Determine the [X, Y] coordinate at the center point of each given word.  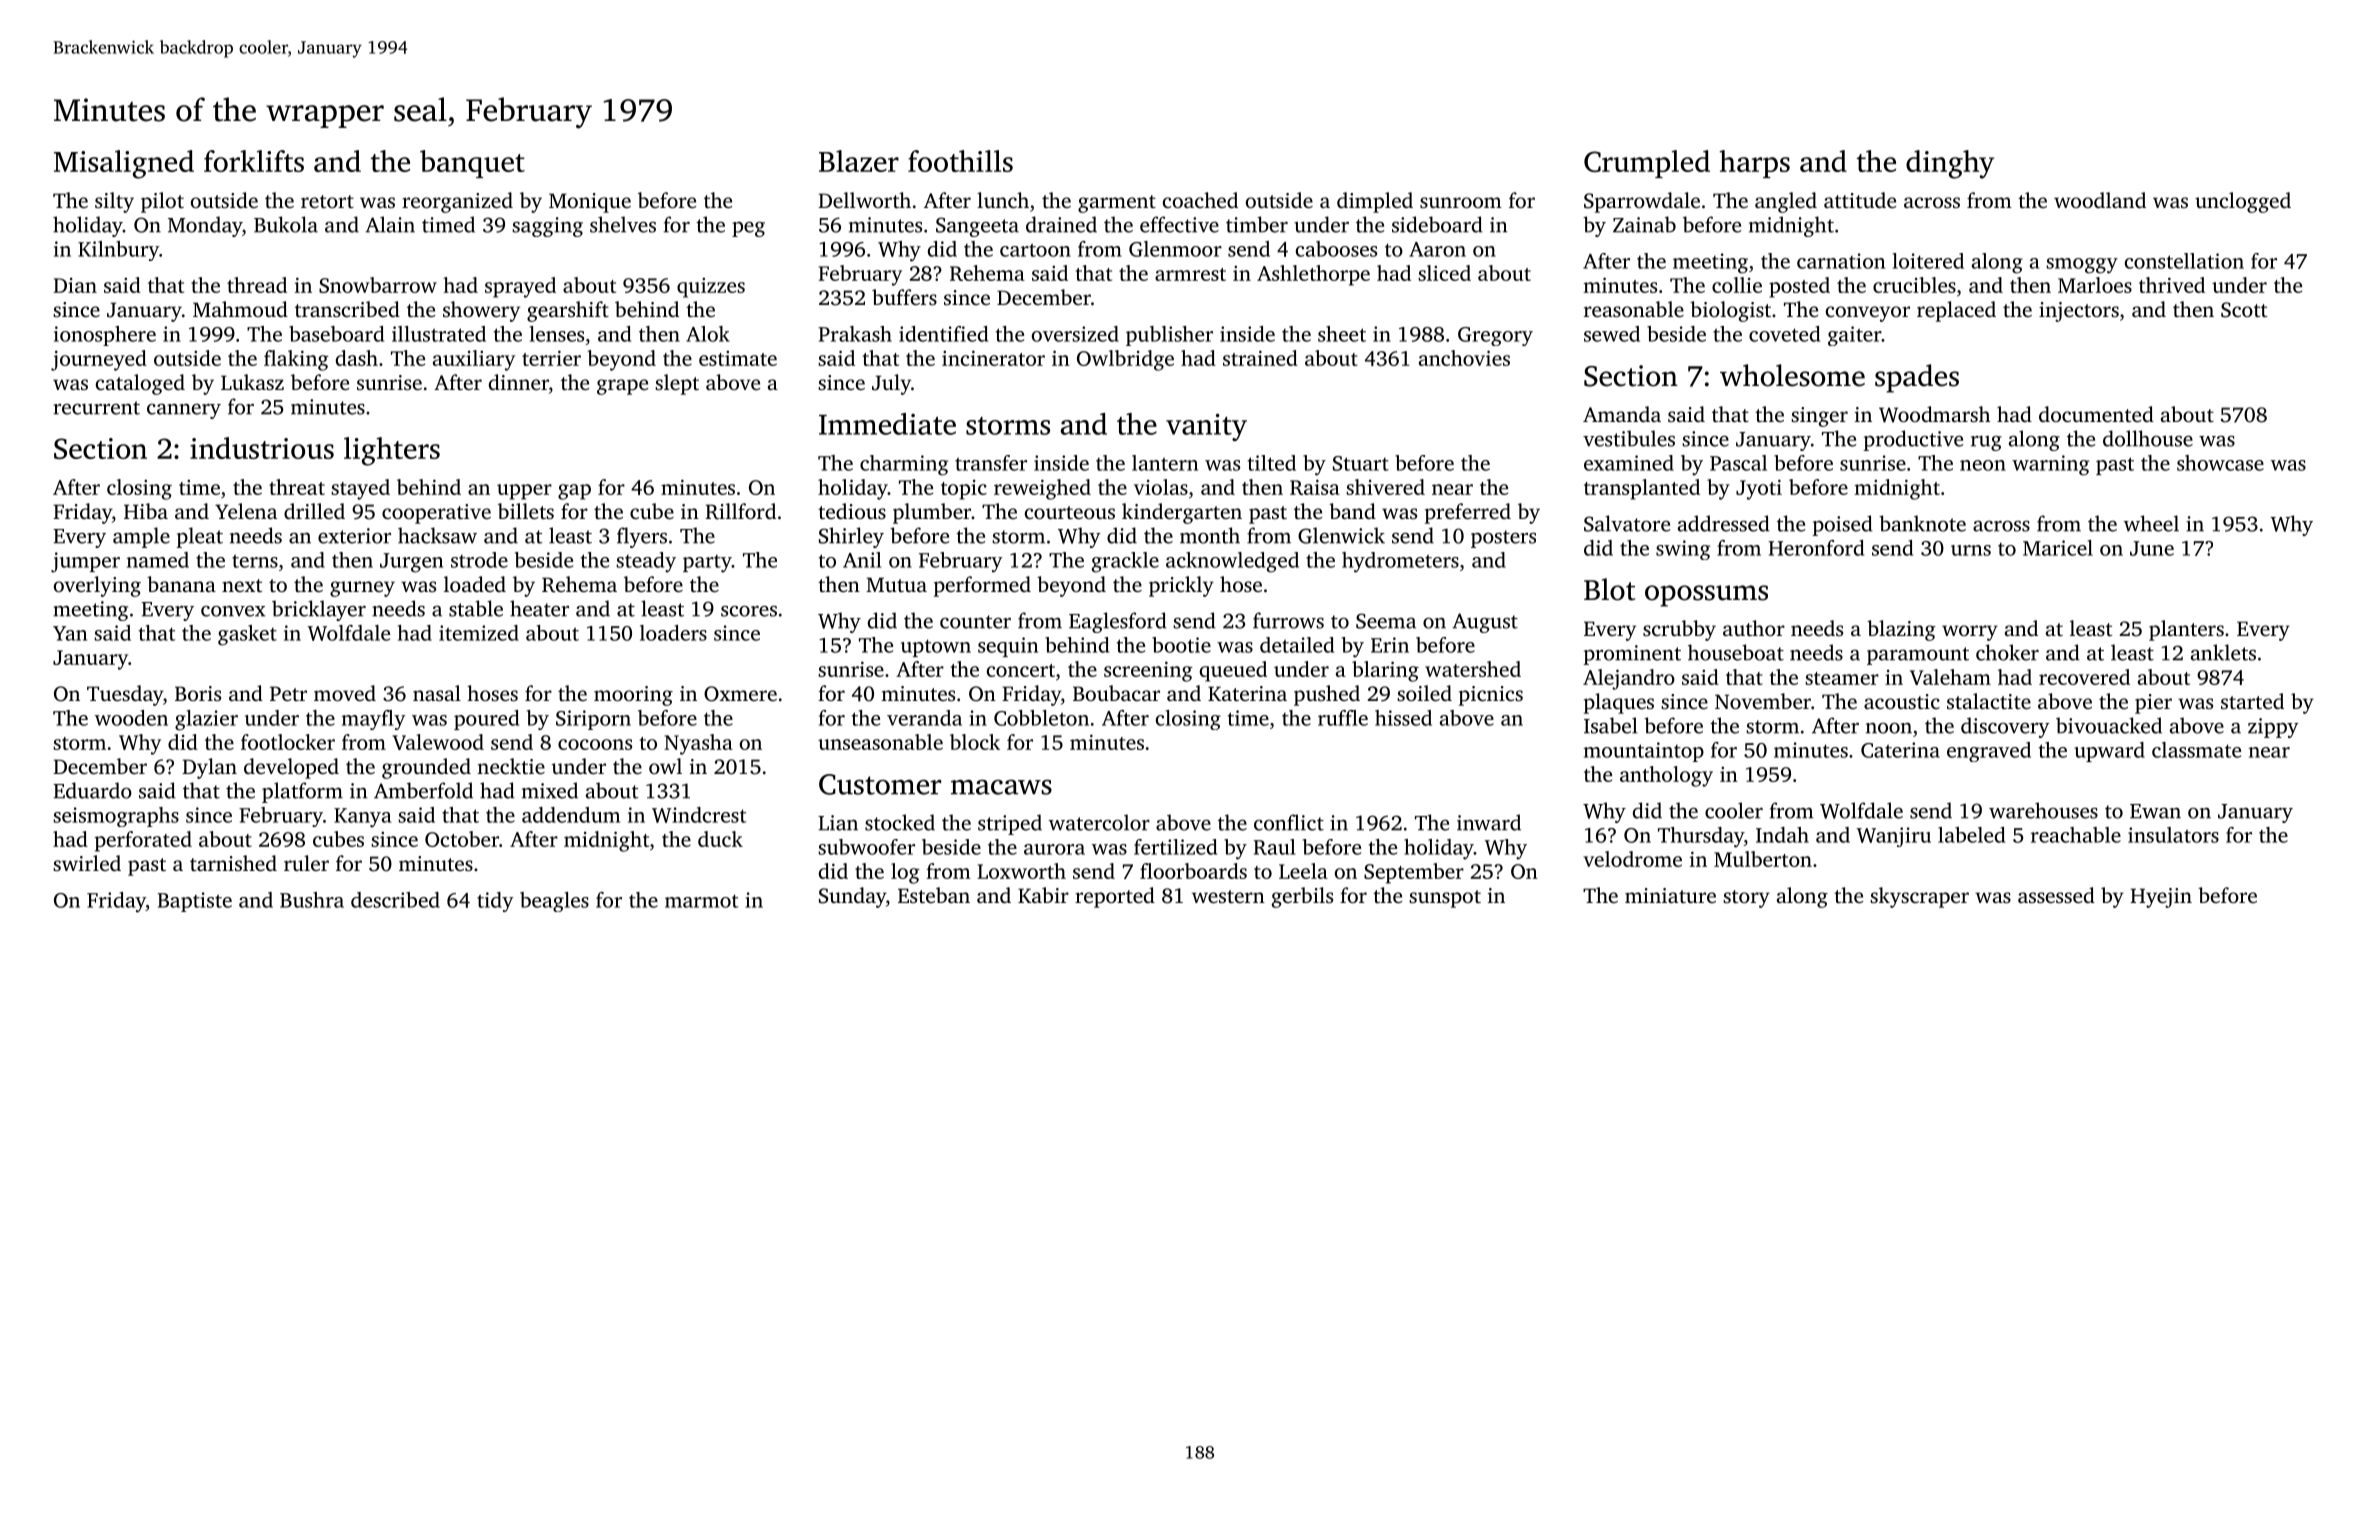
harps [1754, 164]
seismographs [116, 817]
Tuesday [125, 695]
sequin [1008, 647]
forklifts [254, 161]
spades [1917, 378]
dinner [519, 382]
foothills [960, 161]
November [1763, 701]
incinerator [993, 358]
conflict [1289, 822]
